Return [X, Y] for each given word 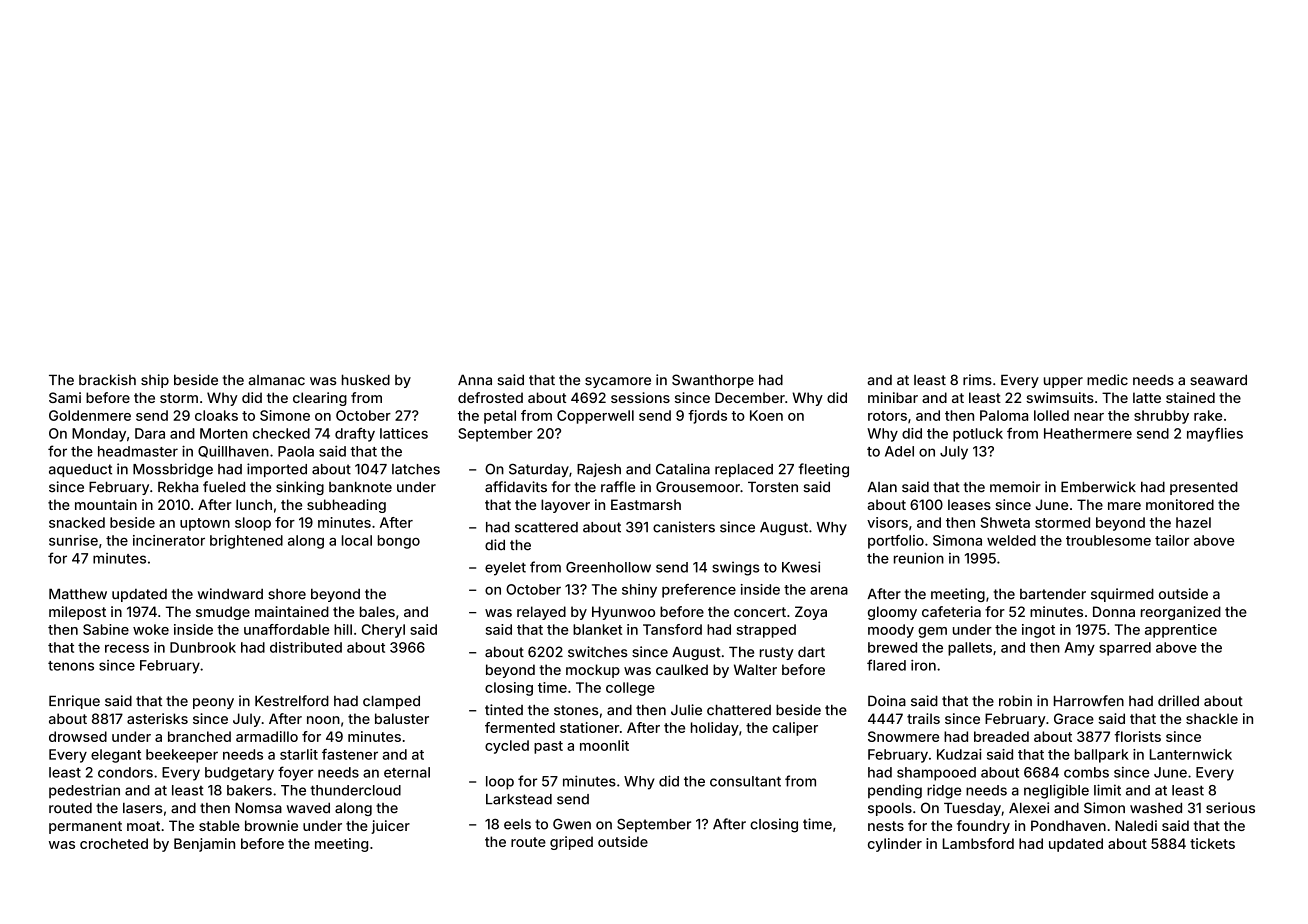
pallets [970, 649]
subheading [346, 506]
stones [576, 710]
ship [155, 381]
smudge [223, 613]
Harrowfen [1089, 701]
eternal [407, 772]
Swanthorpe [713, 381]
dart [811, 652]
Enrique [74, 702]
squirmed [1122, 595]
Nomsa [258, 808]
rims [977, 380]
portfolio [896, 542]
